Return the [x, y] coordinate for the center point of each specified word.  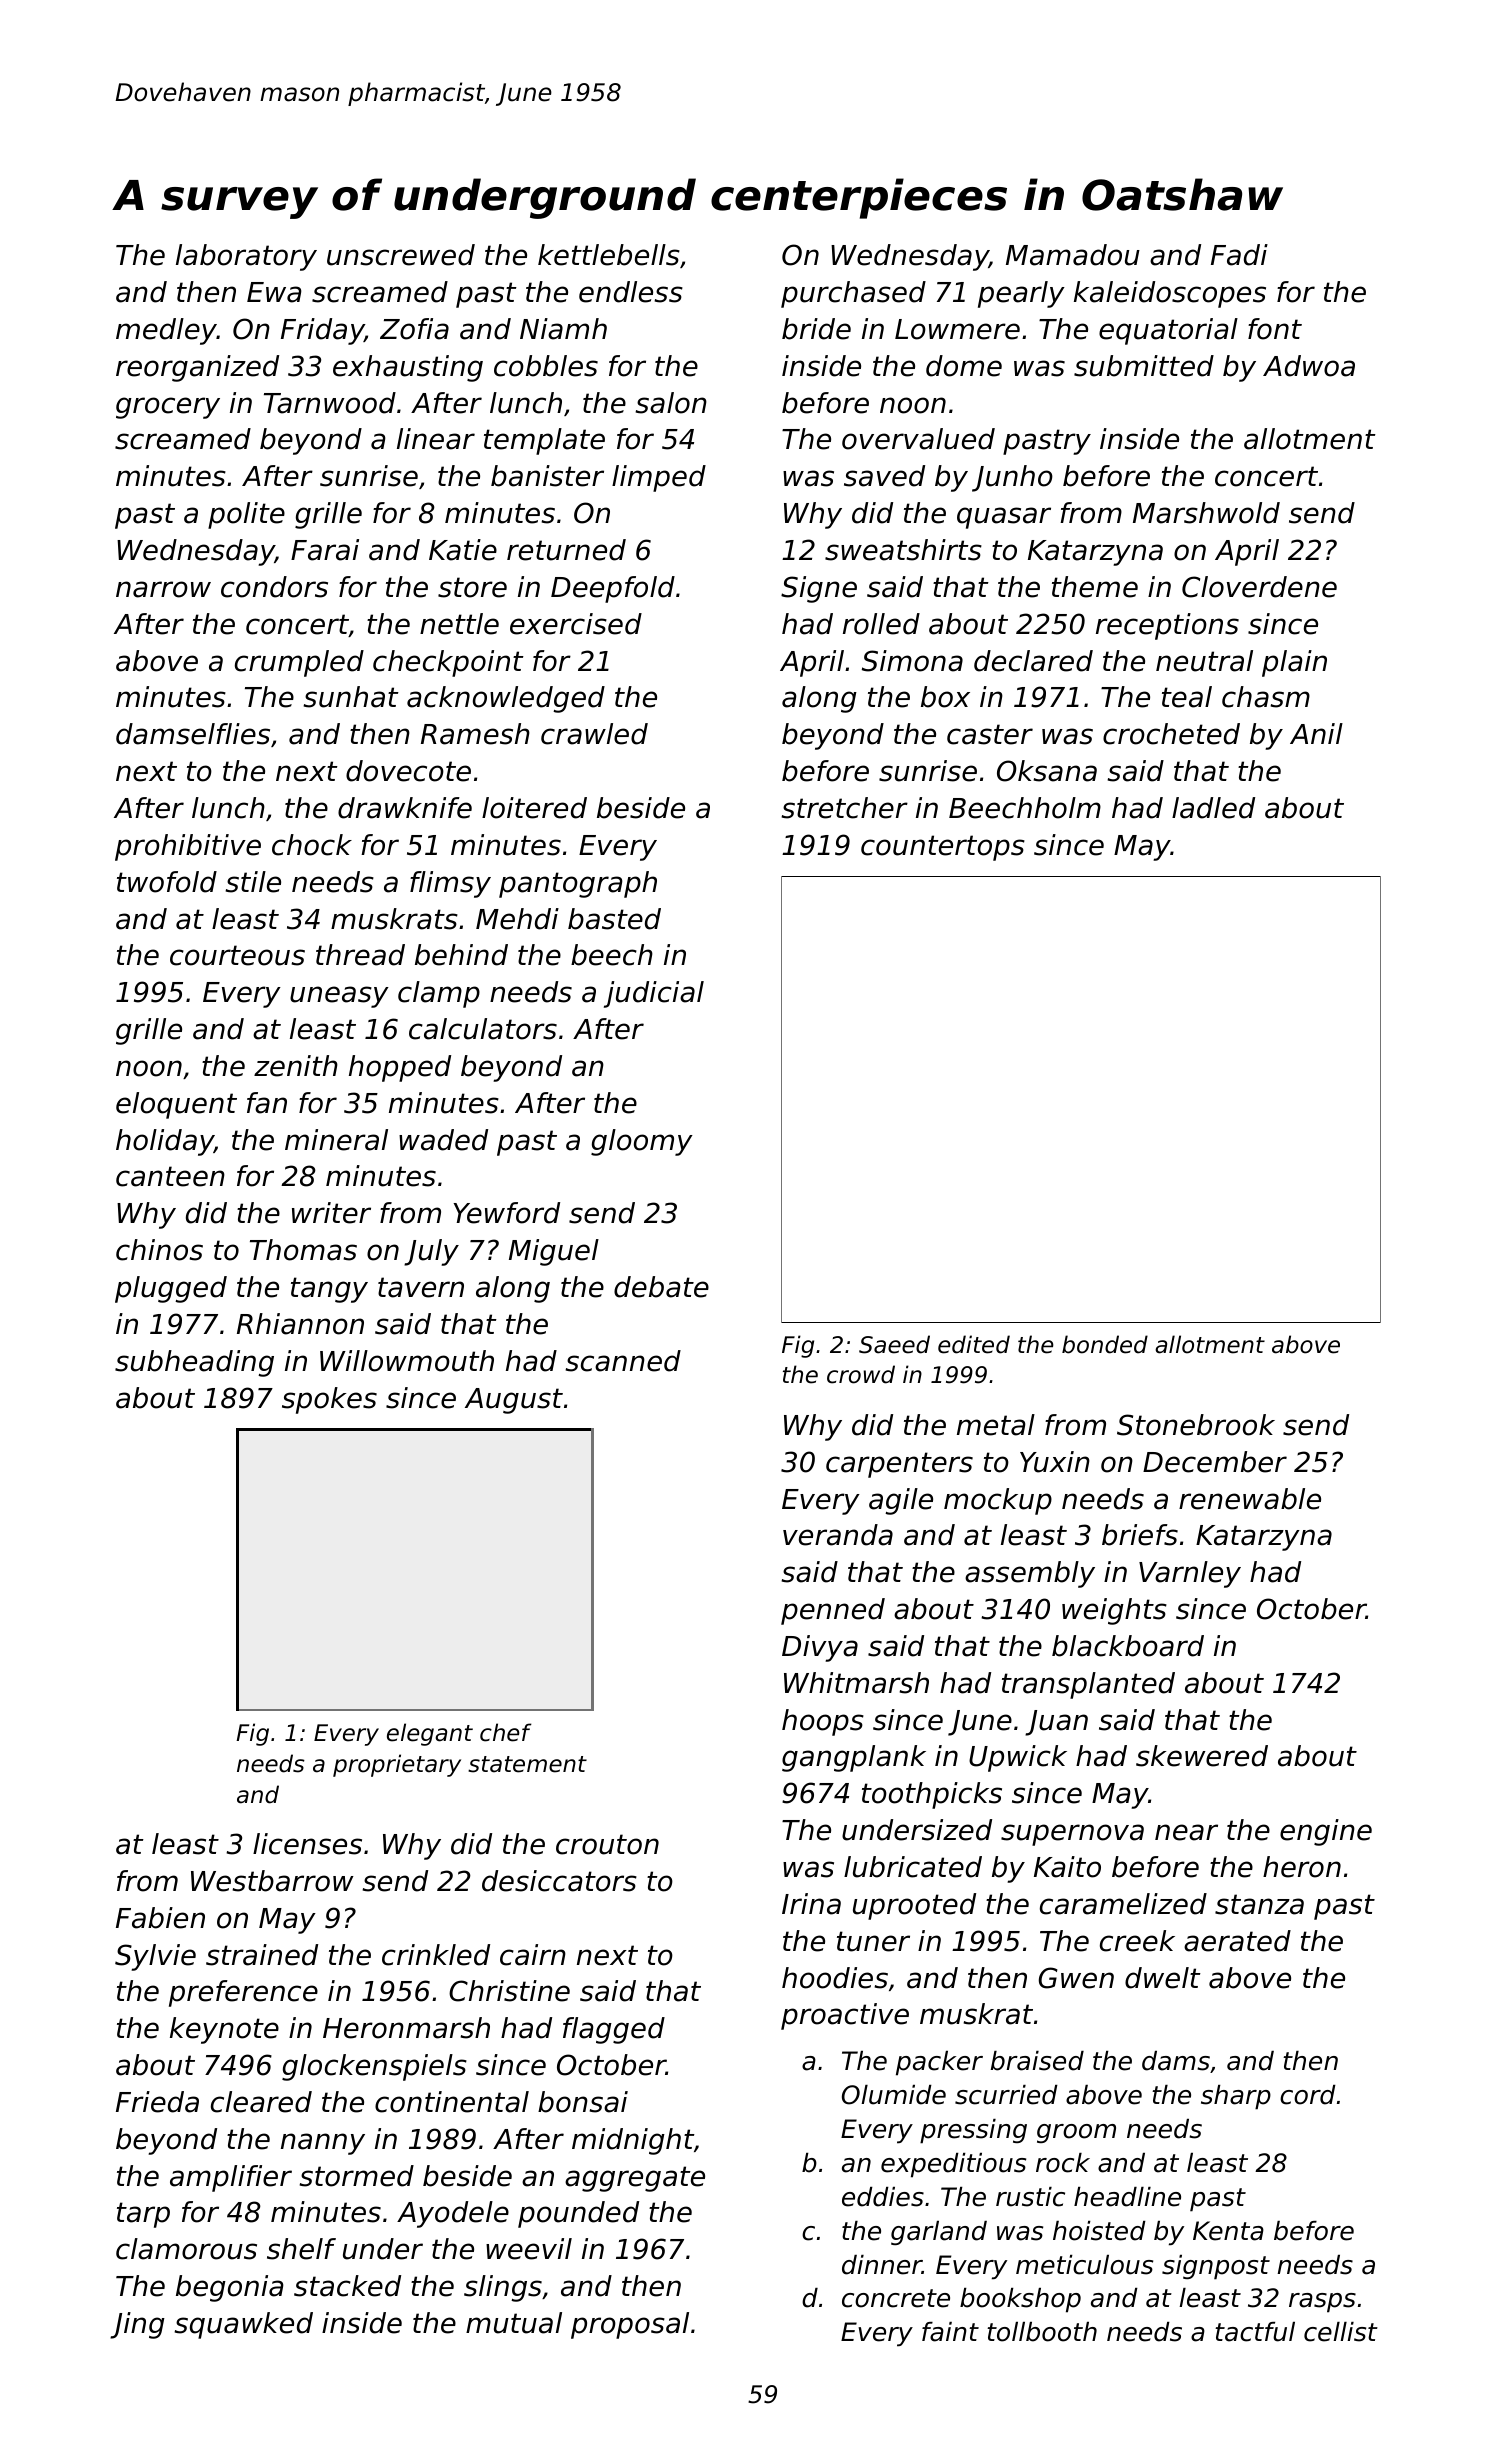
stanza [1259, 1904]
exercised [576, 624]
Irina [811, 1904]
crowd [861, 1374]
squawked [243, 2325]
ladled [1213, 808]
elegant [430, 1734]
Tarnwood [330, 403]
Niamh [563, 329]
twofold [167, 882]
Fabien [160, 1918]
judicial [654, 994]
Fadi [1239, 255]
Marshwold [1206, 513]
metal [996, 1425]
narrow [163, 589]
